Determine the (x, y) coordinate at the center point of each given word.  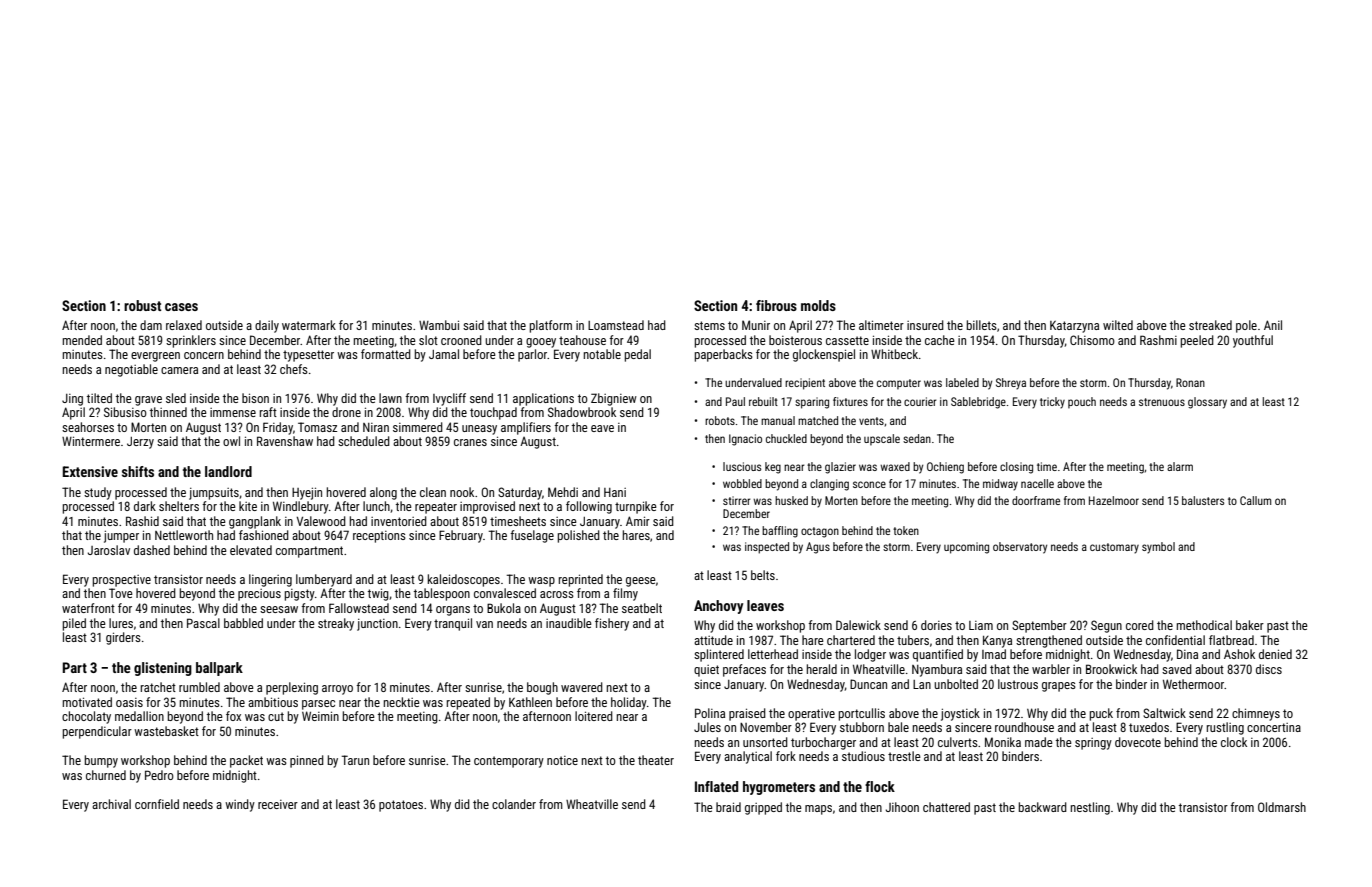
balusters (1203, 500)
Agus (818, 548)
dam (151, 325)
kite (248, 506)
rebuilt (763, 401)
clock (1234, 742)
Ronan (1190, 382)
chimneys (1256, 714)
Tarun (355, 760)
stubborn (862, 727)
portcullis (862, 714)
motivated (87, 702)
